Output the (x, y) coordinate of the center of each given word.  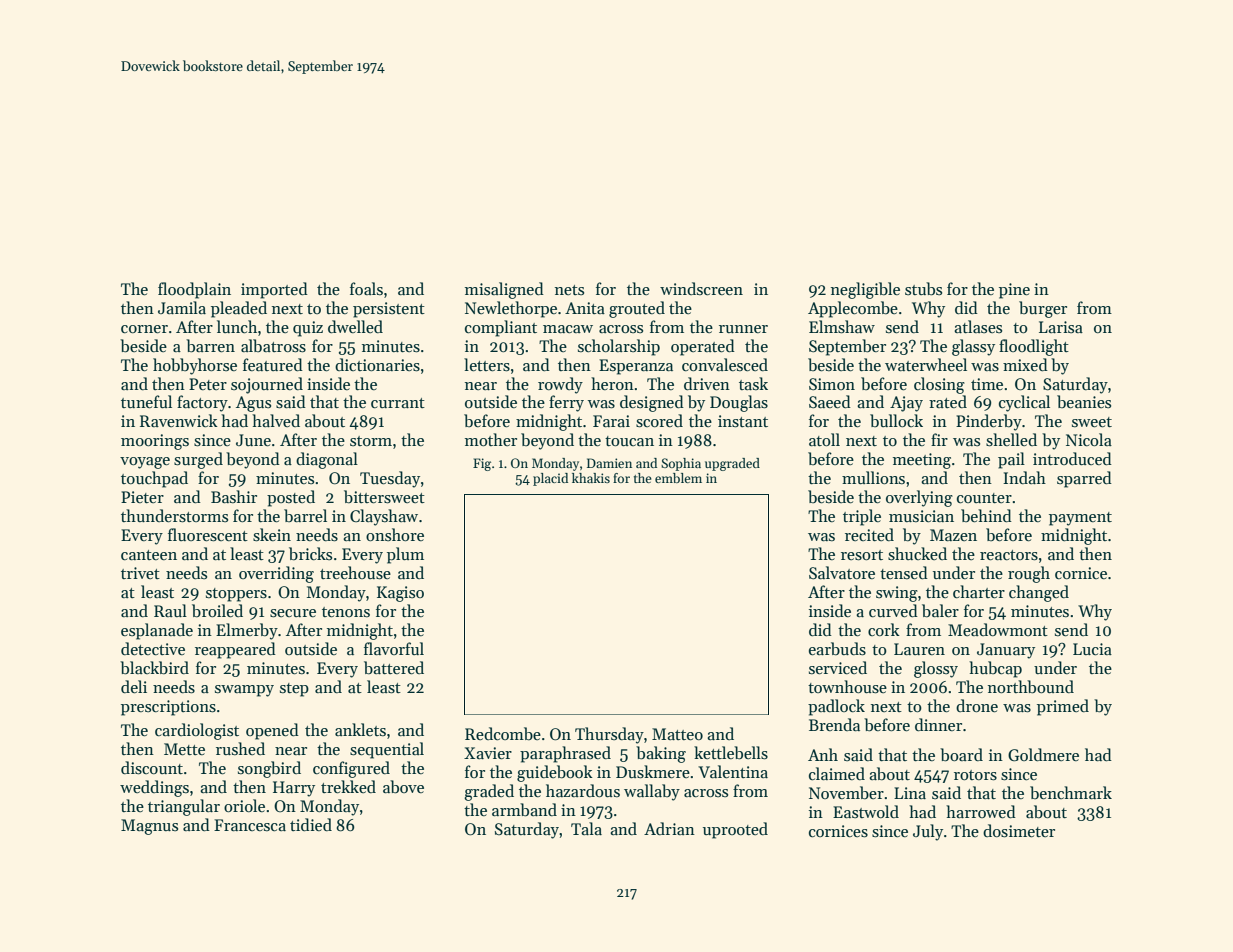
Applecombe (853, 309)
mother (491, 439)
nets (569, 290)
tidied (311, 824)
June (253, 440)
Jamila (182, 307)
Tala (586, 828)
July (928, 832)
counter (984, 498)
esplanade (157, 631)
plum (405, 555)
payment (1080, 519)
